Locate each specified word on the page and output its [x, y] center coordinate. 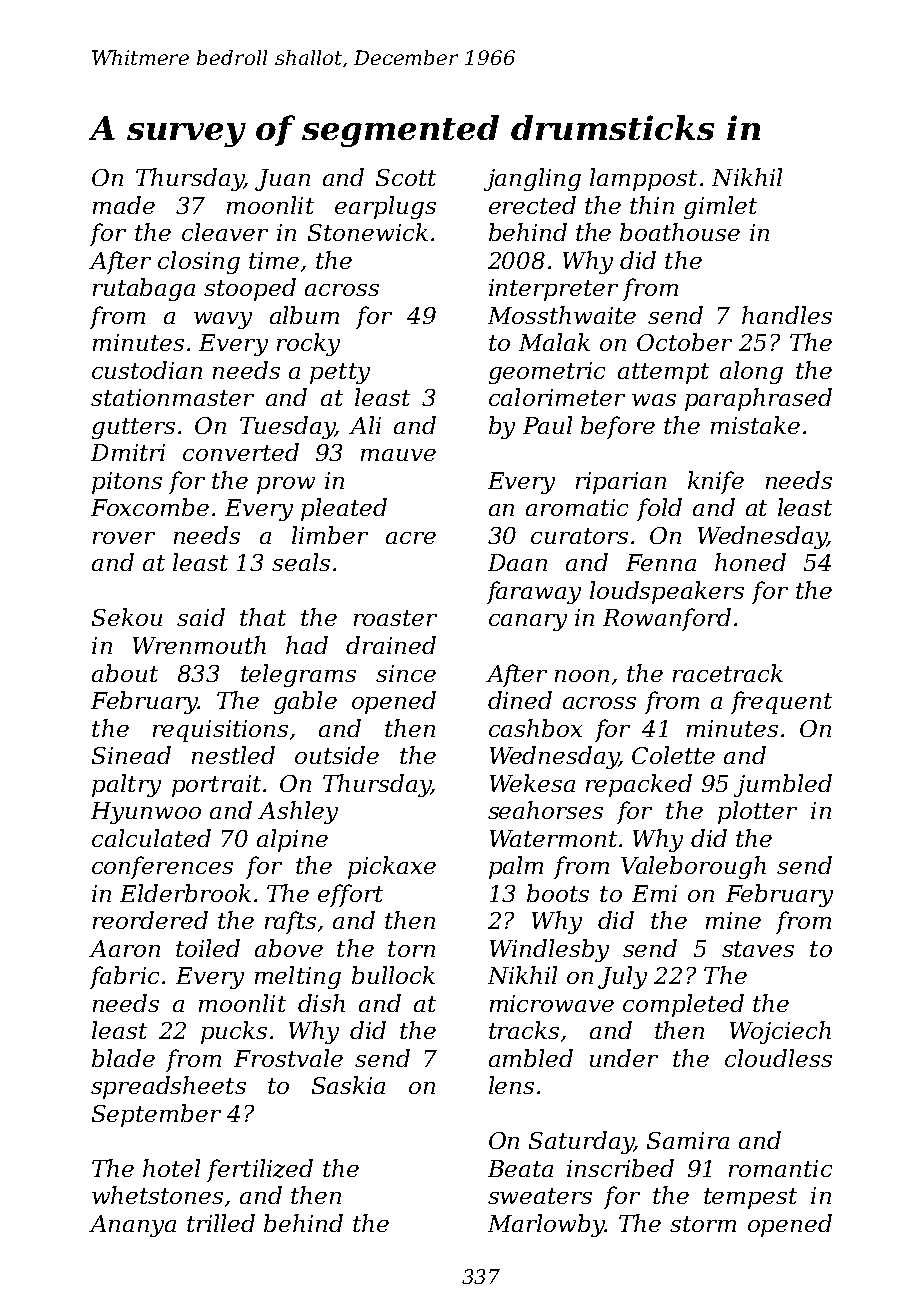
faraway [534, 592]
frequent [781, 702]
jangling [532, 179]
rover [124, 538]
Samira [688, 1140]
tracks [524, 1030]
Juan [282, 180]
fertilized [260, 1170]
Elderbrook [185, 893]
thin [652, 205]
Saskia [348, 1085]
